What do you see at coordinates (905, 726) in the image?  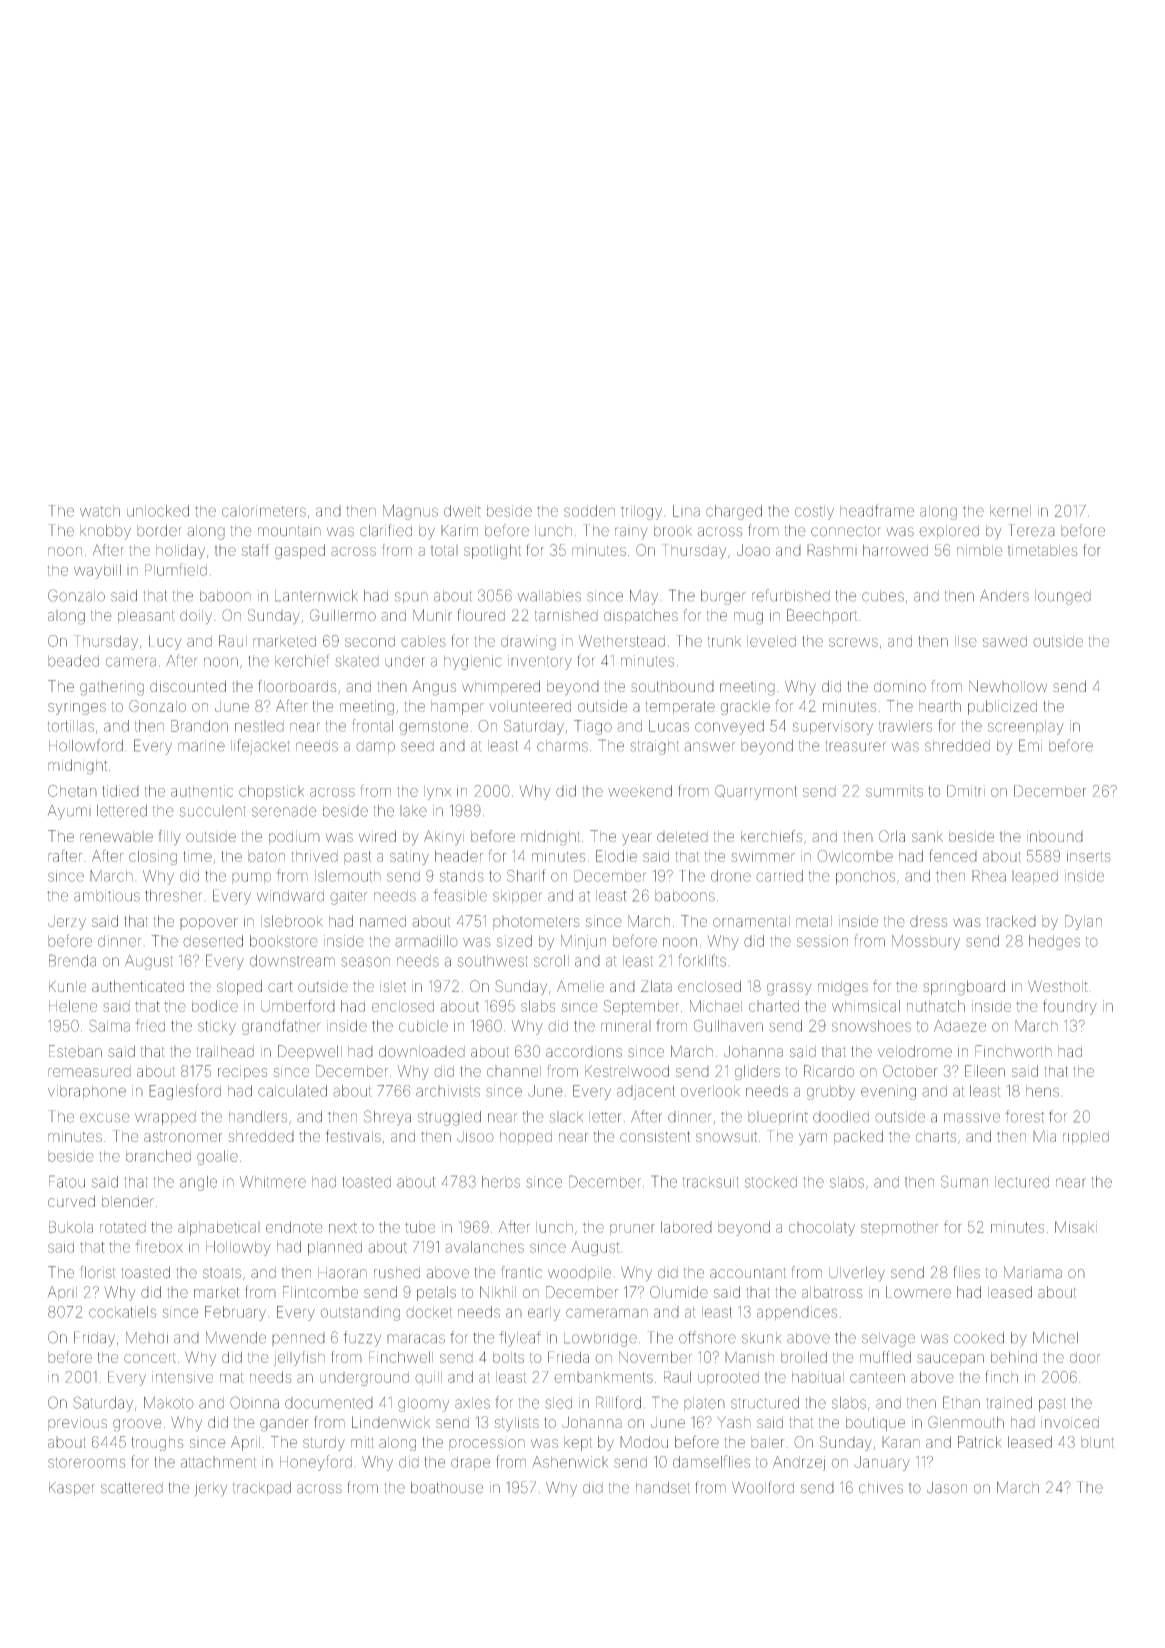 I see `trawlers` at bounding box center [905, 726].
